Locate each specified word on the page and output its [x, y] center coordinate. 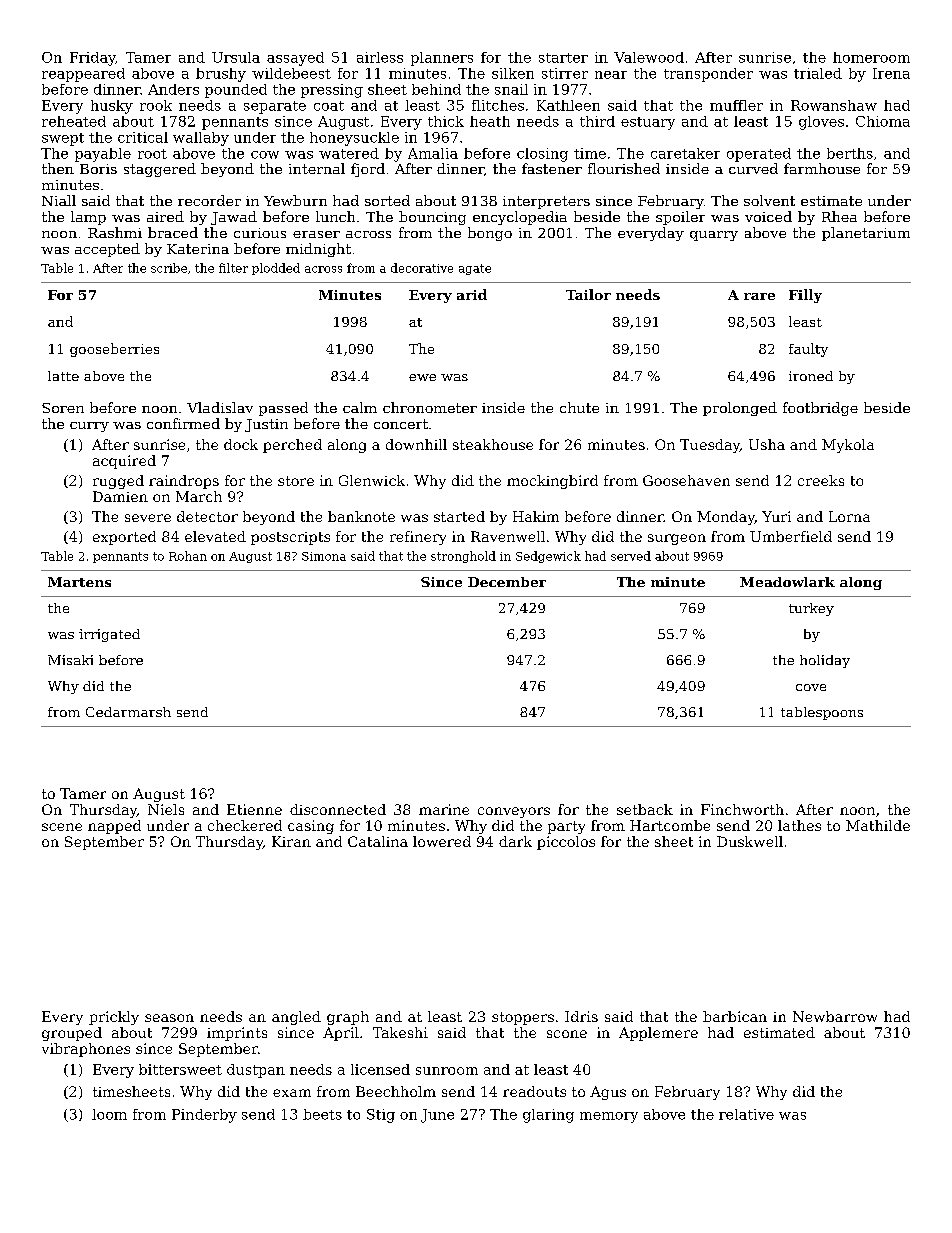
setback [645, 809]
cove [811, 687]
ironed [811, 376]
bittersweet [180, 1069]
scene [62, 827]
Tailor [588, 294]
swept [63, 139]
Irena [891, 73]
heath [490, 121]
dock [241, 444]
